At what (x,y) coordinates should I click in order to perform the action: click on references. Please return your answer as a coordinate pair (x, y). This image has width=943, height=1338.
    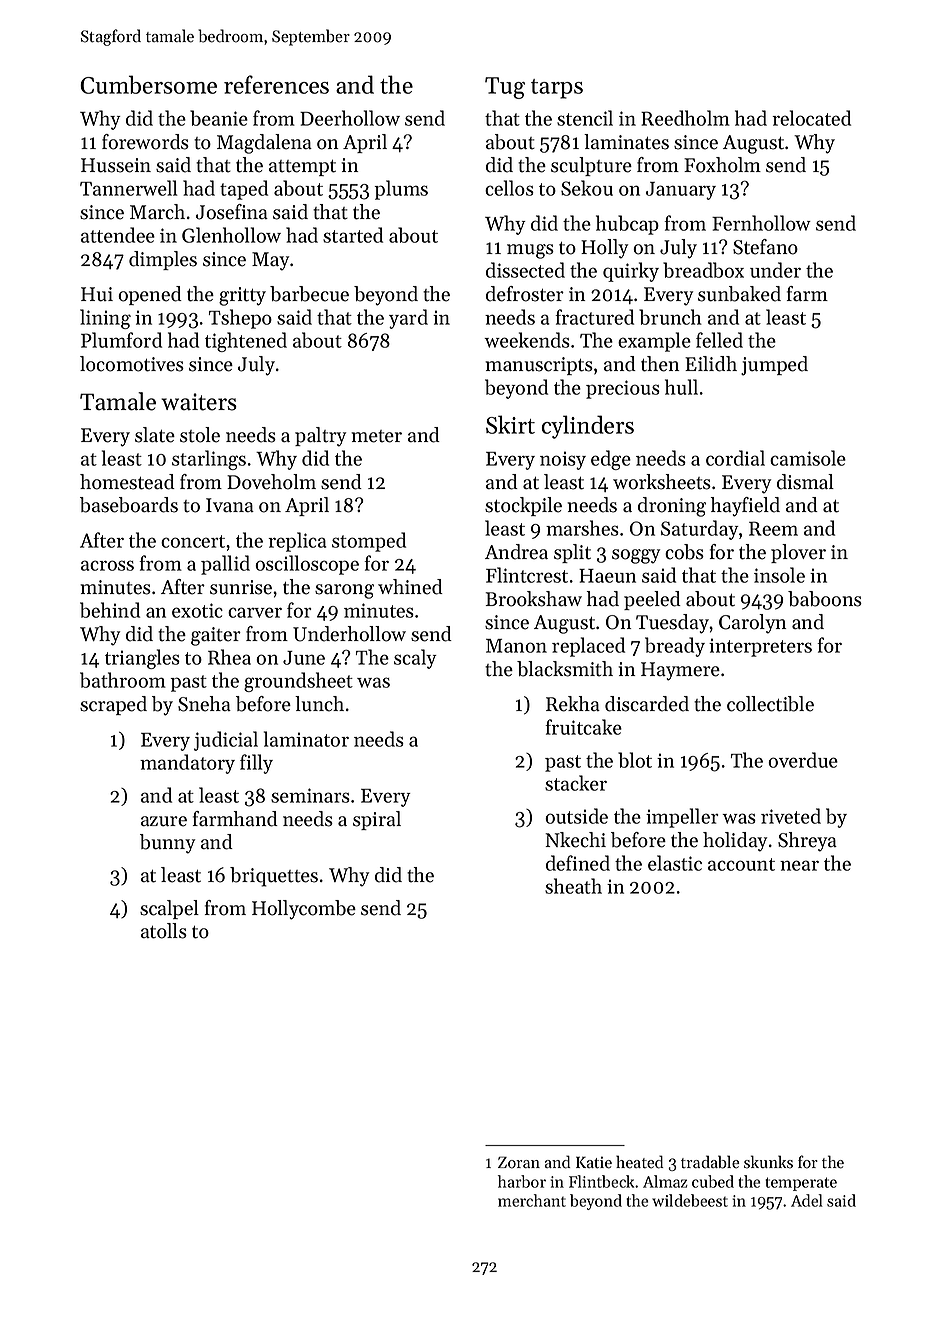
    Looking at the image, I should click on (276, 84).
